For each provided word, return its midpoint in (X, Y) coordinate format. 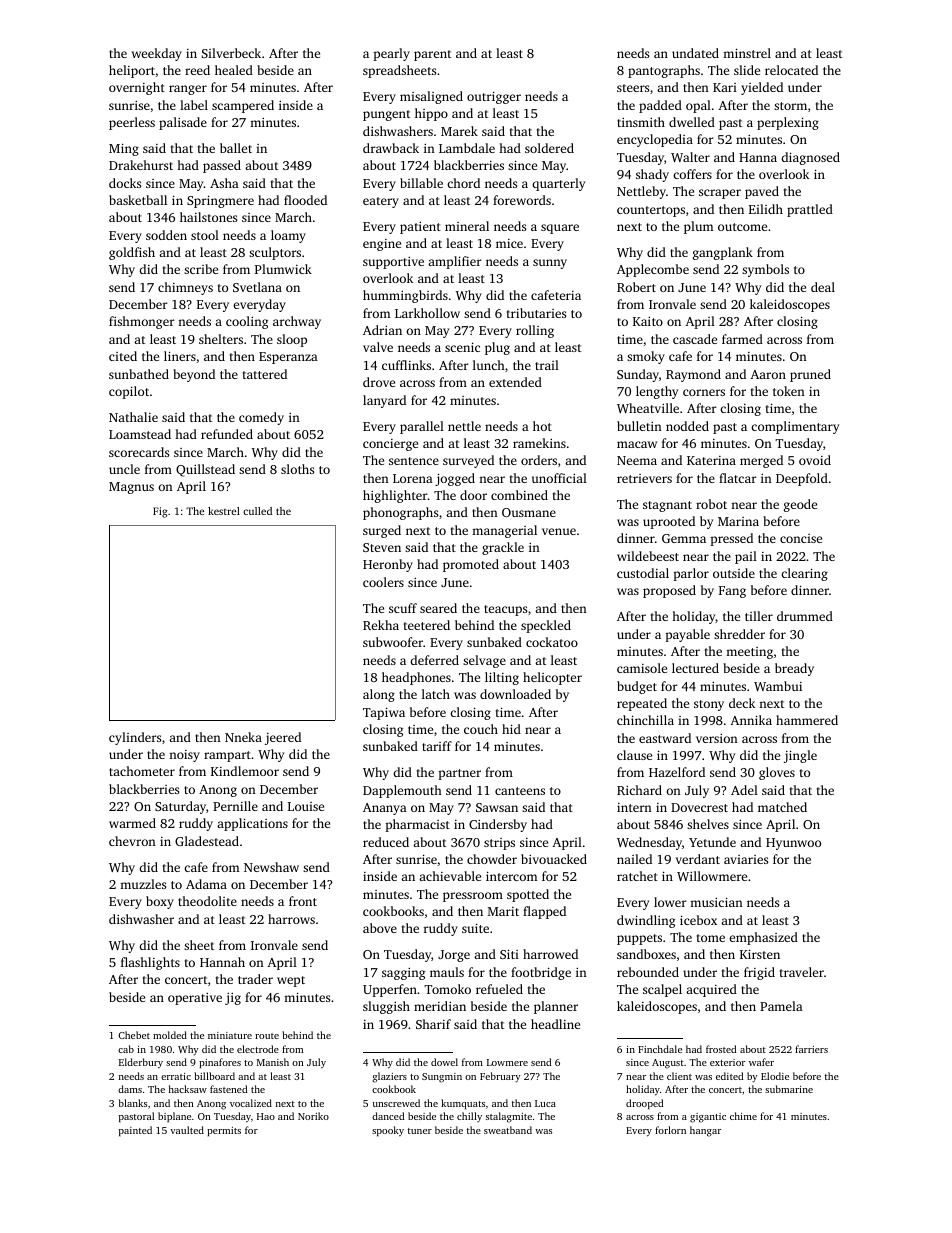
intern (634, 807)
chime (743, 1116)
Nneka (243, 737)
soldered (549, 148)
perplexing (788, 123)
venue (559, 531)
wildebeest (648, 556)
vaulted (187, 1130)
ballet (236, 148)
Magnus (131, 488)
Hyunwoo (793, 844)
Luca (545, 1103)
